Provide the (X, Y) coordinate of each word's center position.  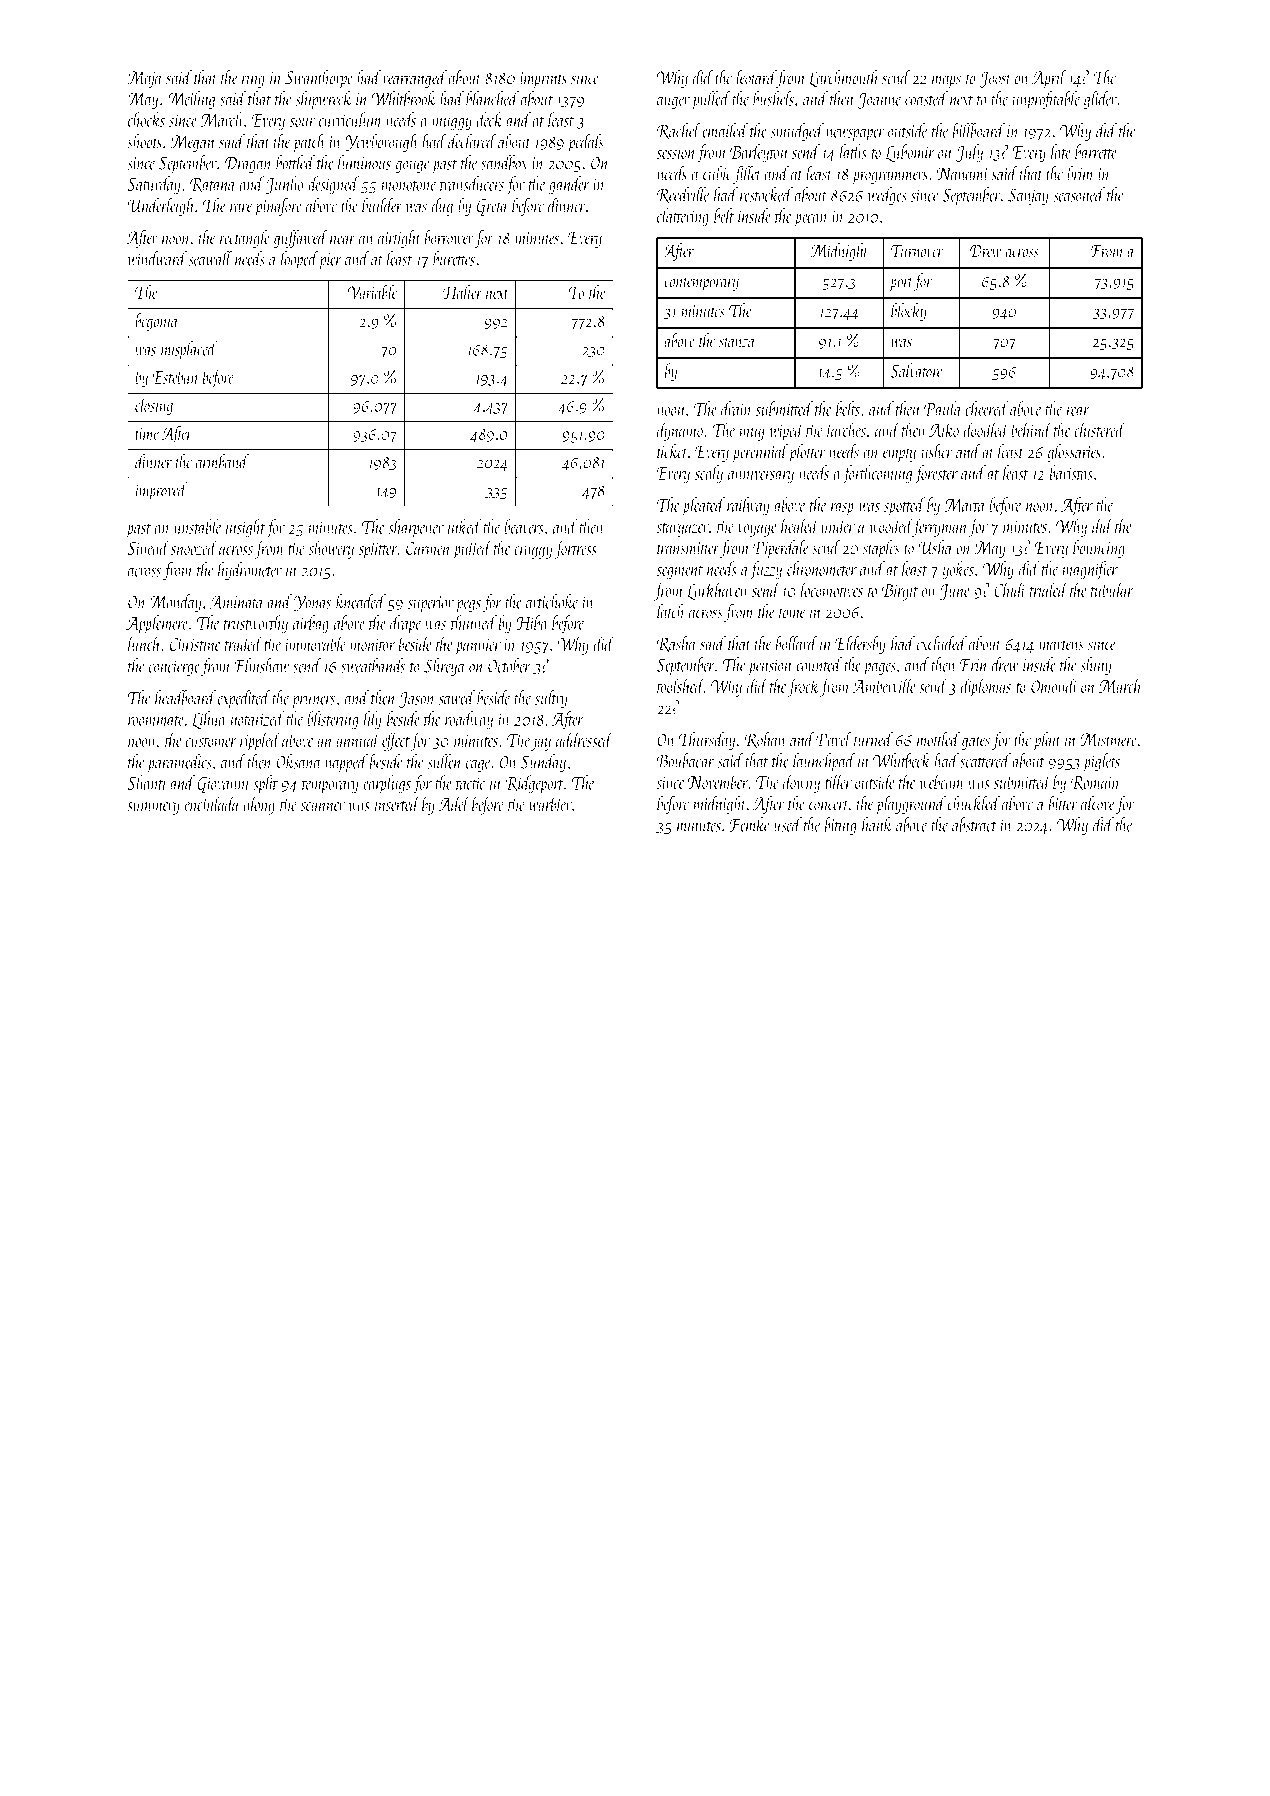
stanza (737, 342)
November (718, 781)
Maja (145, 79)
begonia (157, 322)
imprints (543, 80)
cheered (987, 408)
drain (737, 408)
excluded (941, 643)
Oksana (299, 761)
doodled (986, 429)
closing (154, 406)
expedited (244, 699)
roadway (469, 720)
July (969, 153)
